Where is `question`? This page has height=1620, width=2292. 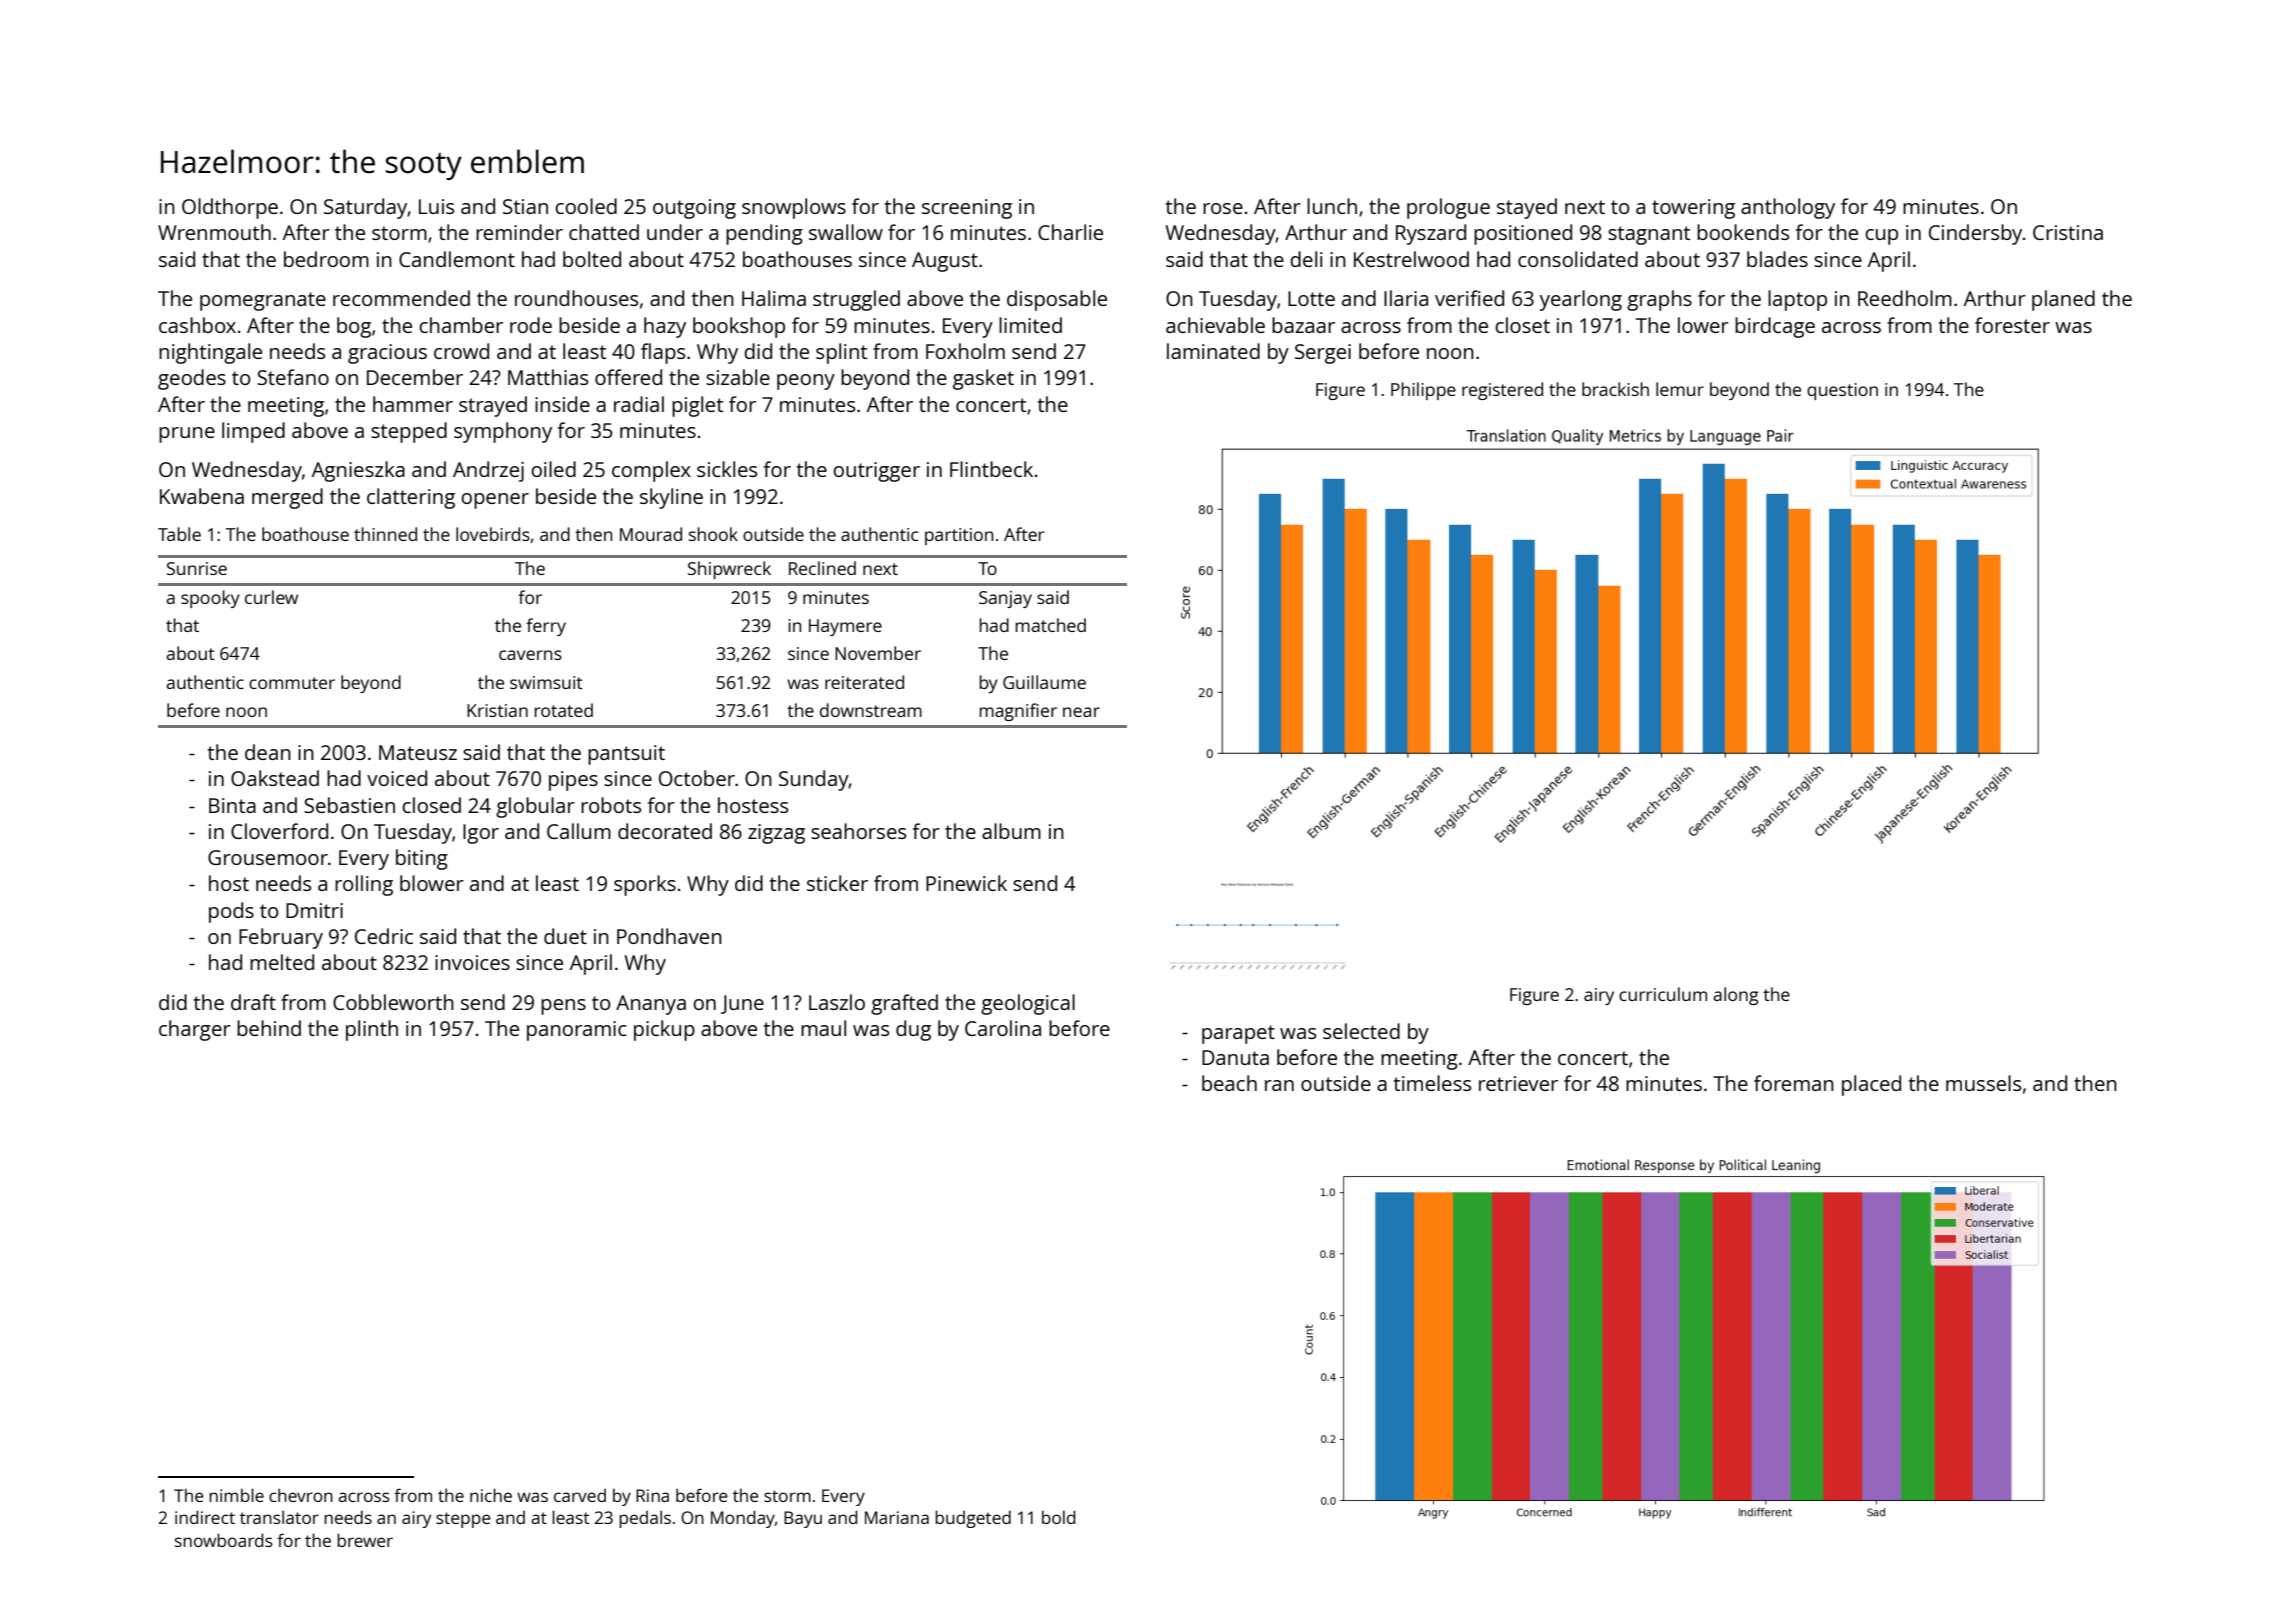 question is located at coordinates (1842, 391).
